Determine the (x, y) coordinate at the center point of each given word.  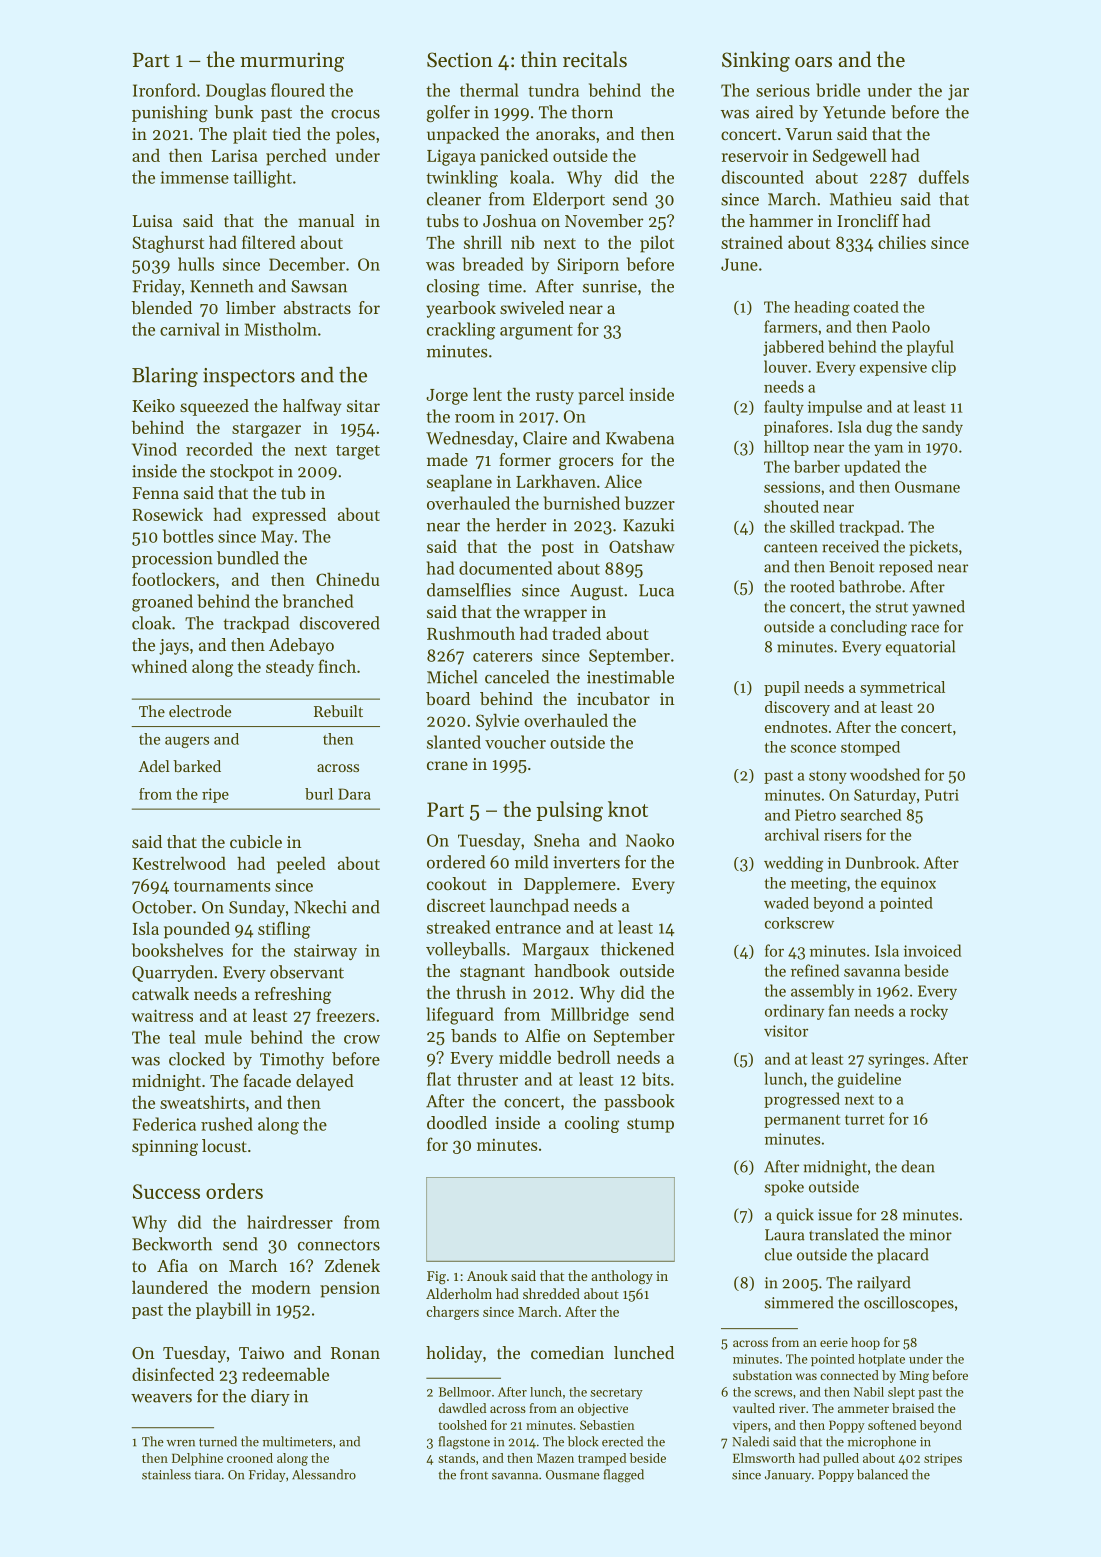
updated (872, 468)
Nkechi (320, 907)
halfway (312, 407)
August (596, 592)
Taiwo (261, 1353)
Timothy (292, 1060)
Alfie (542, 1035)
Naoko (650, 840)
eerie (834, 1342)
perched (296, 157)
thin (539, 59)
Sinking (756, 61)
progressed (802, 1100)
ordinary (794, 1012)
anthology (622, 1277)
